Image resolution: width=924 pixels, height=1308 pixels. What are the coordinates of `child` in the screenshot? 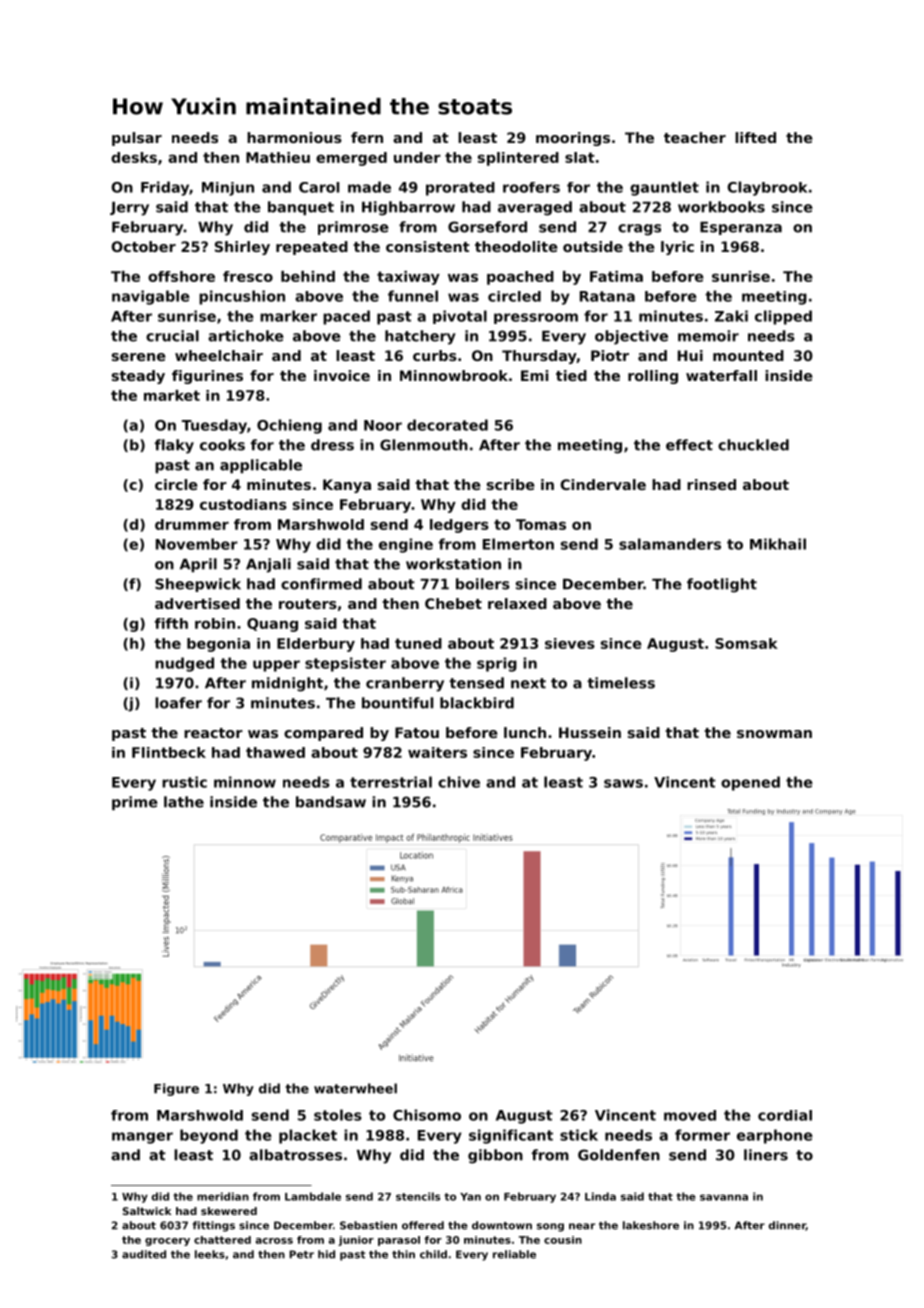 It's located at (433, 1254).
